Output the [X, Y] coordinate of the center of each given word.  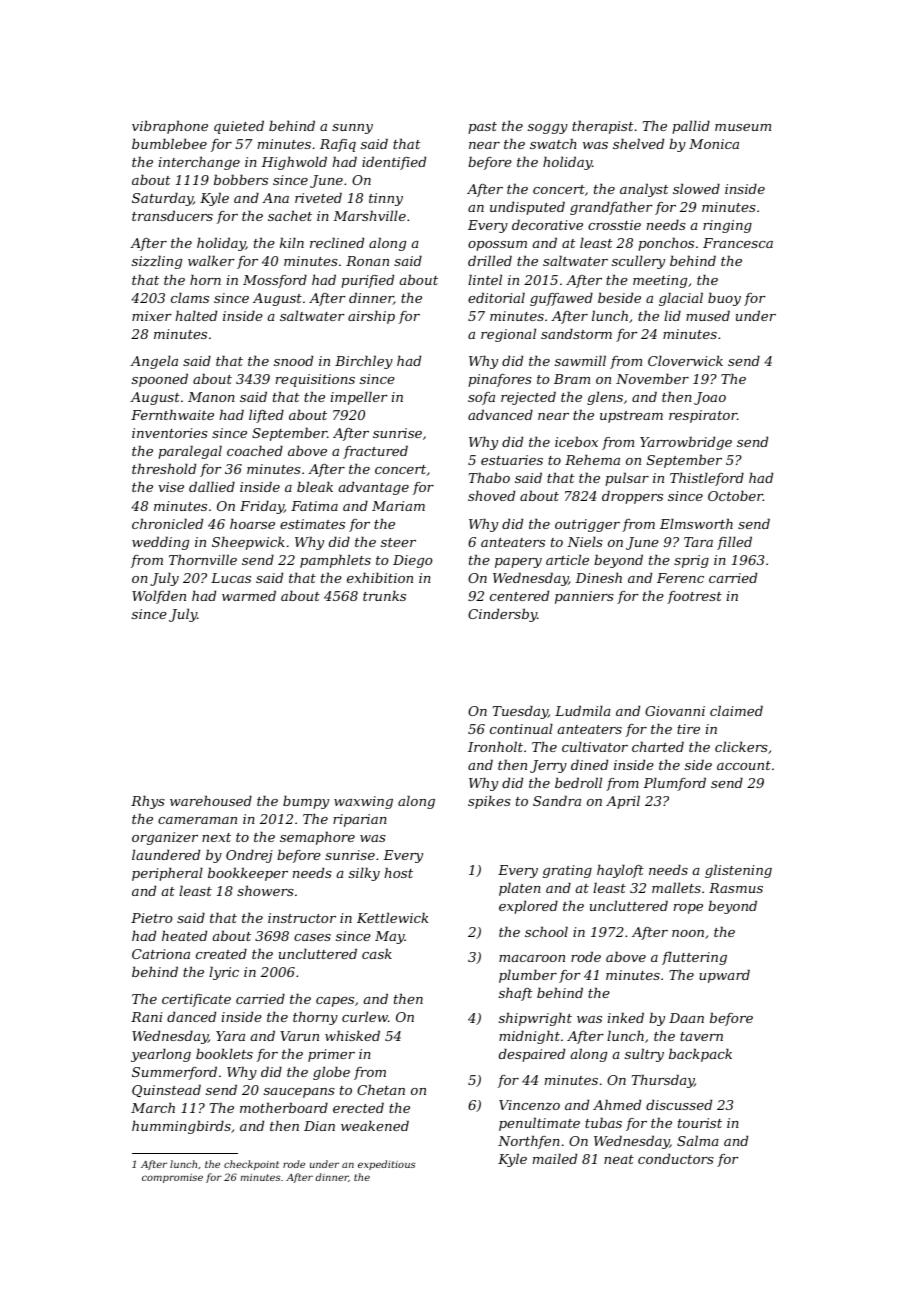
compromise [172, 1178]
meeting [660, 281]
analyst [644, 190]
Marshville [369, 215]
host [398, 872]
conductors [676, 1158]
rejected [528, 398]
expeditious [386, 1165]
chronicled [167, 523]
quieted [239, 127]
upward [724, 976]
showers [265, 890]
